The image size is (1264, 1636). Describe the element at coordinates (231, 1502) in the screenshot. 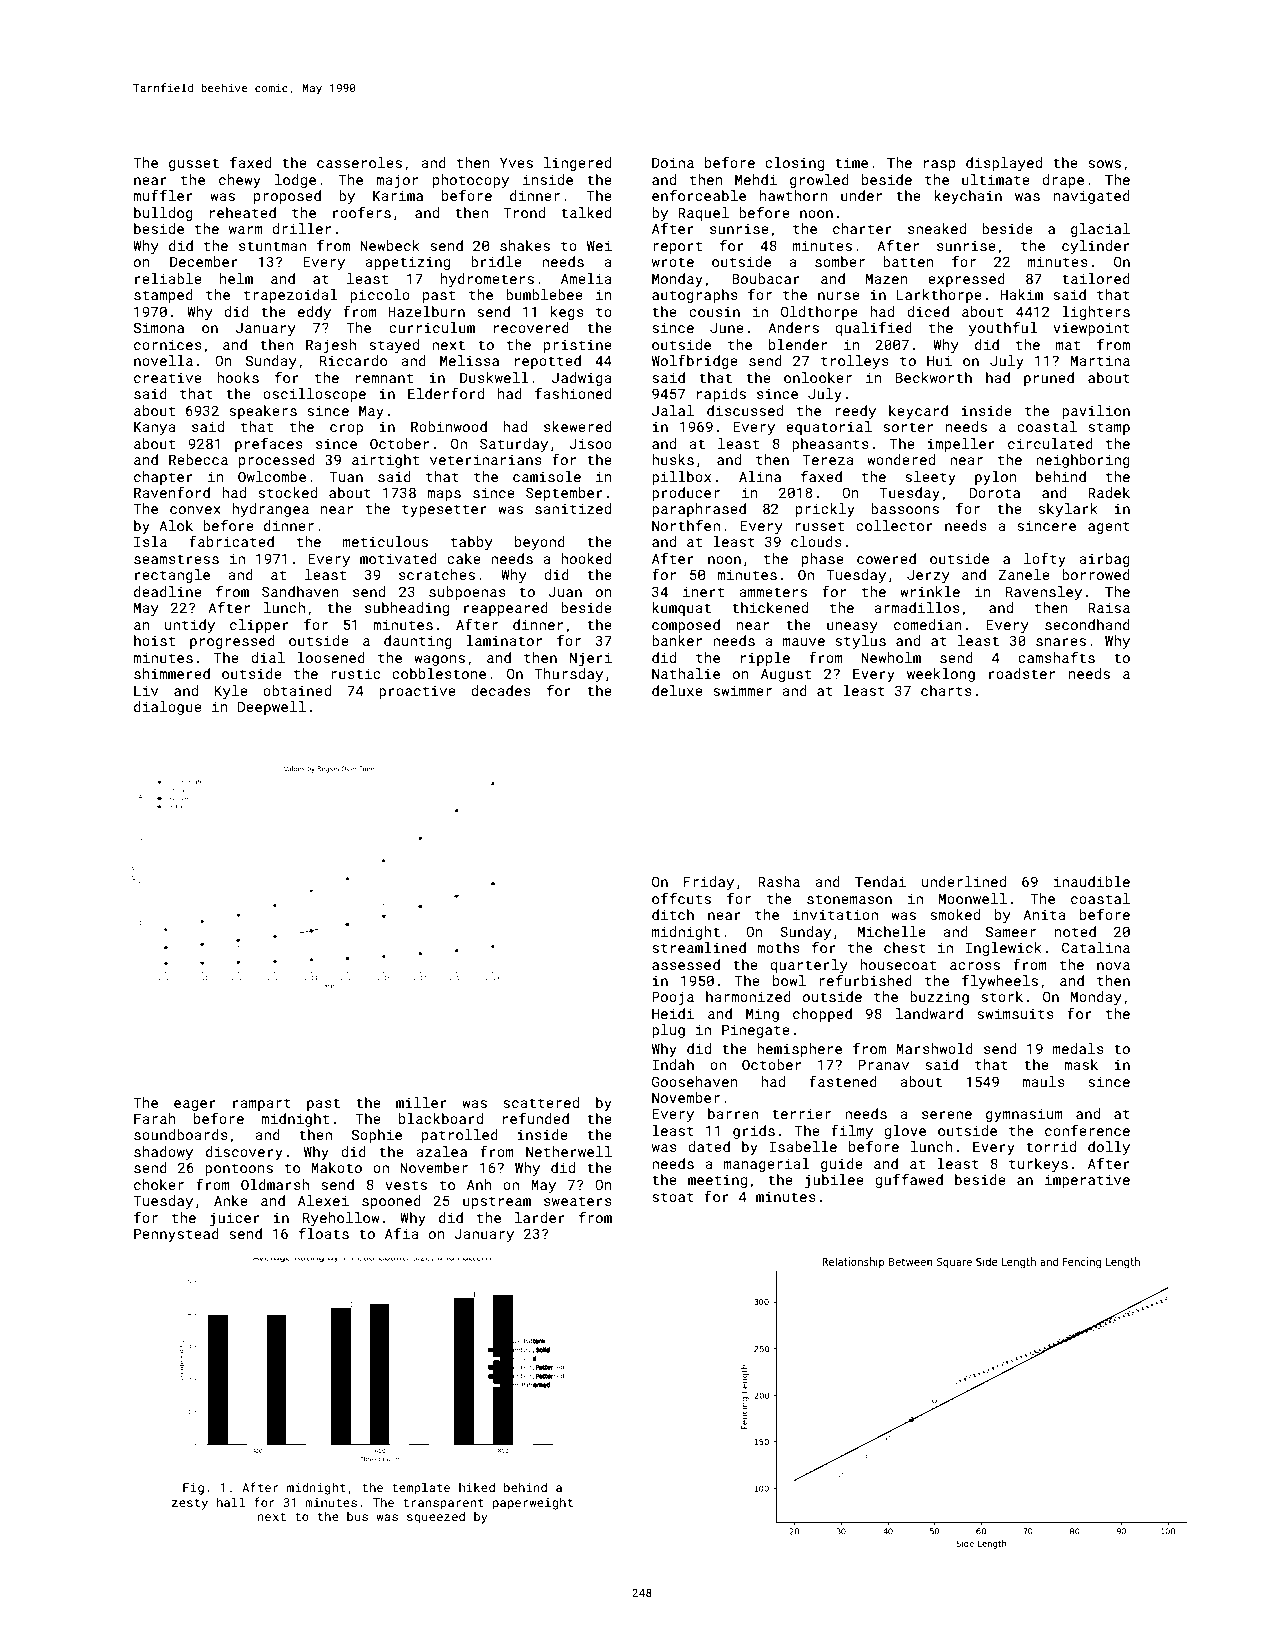

I see `hall` at that location.
